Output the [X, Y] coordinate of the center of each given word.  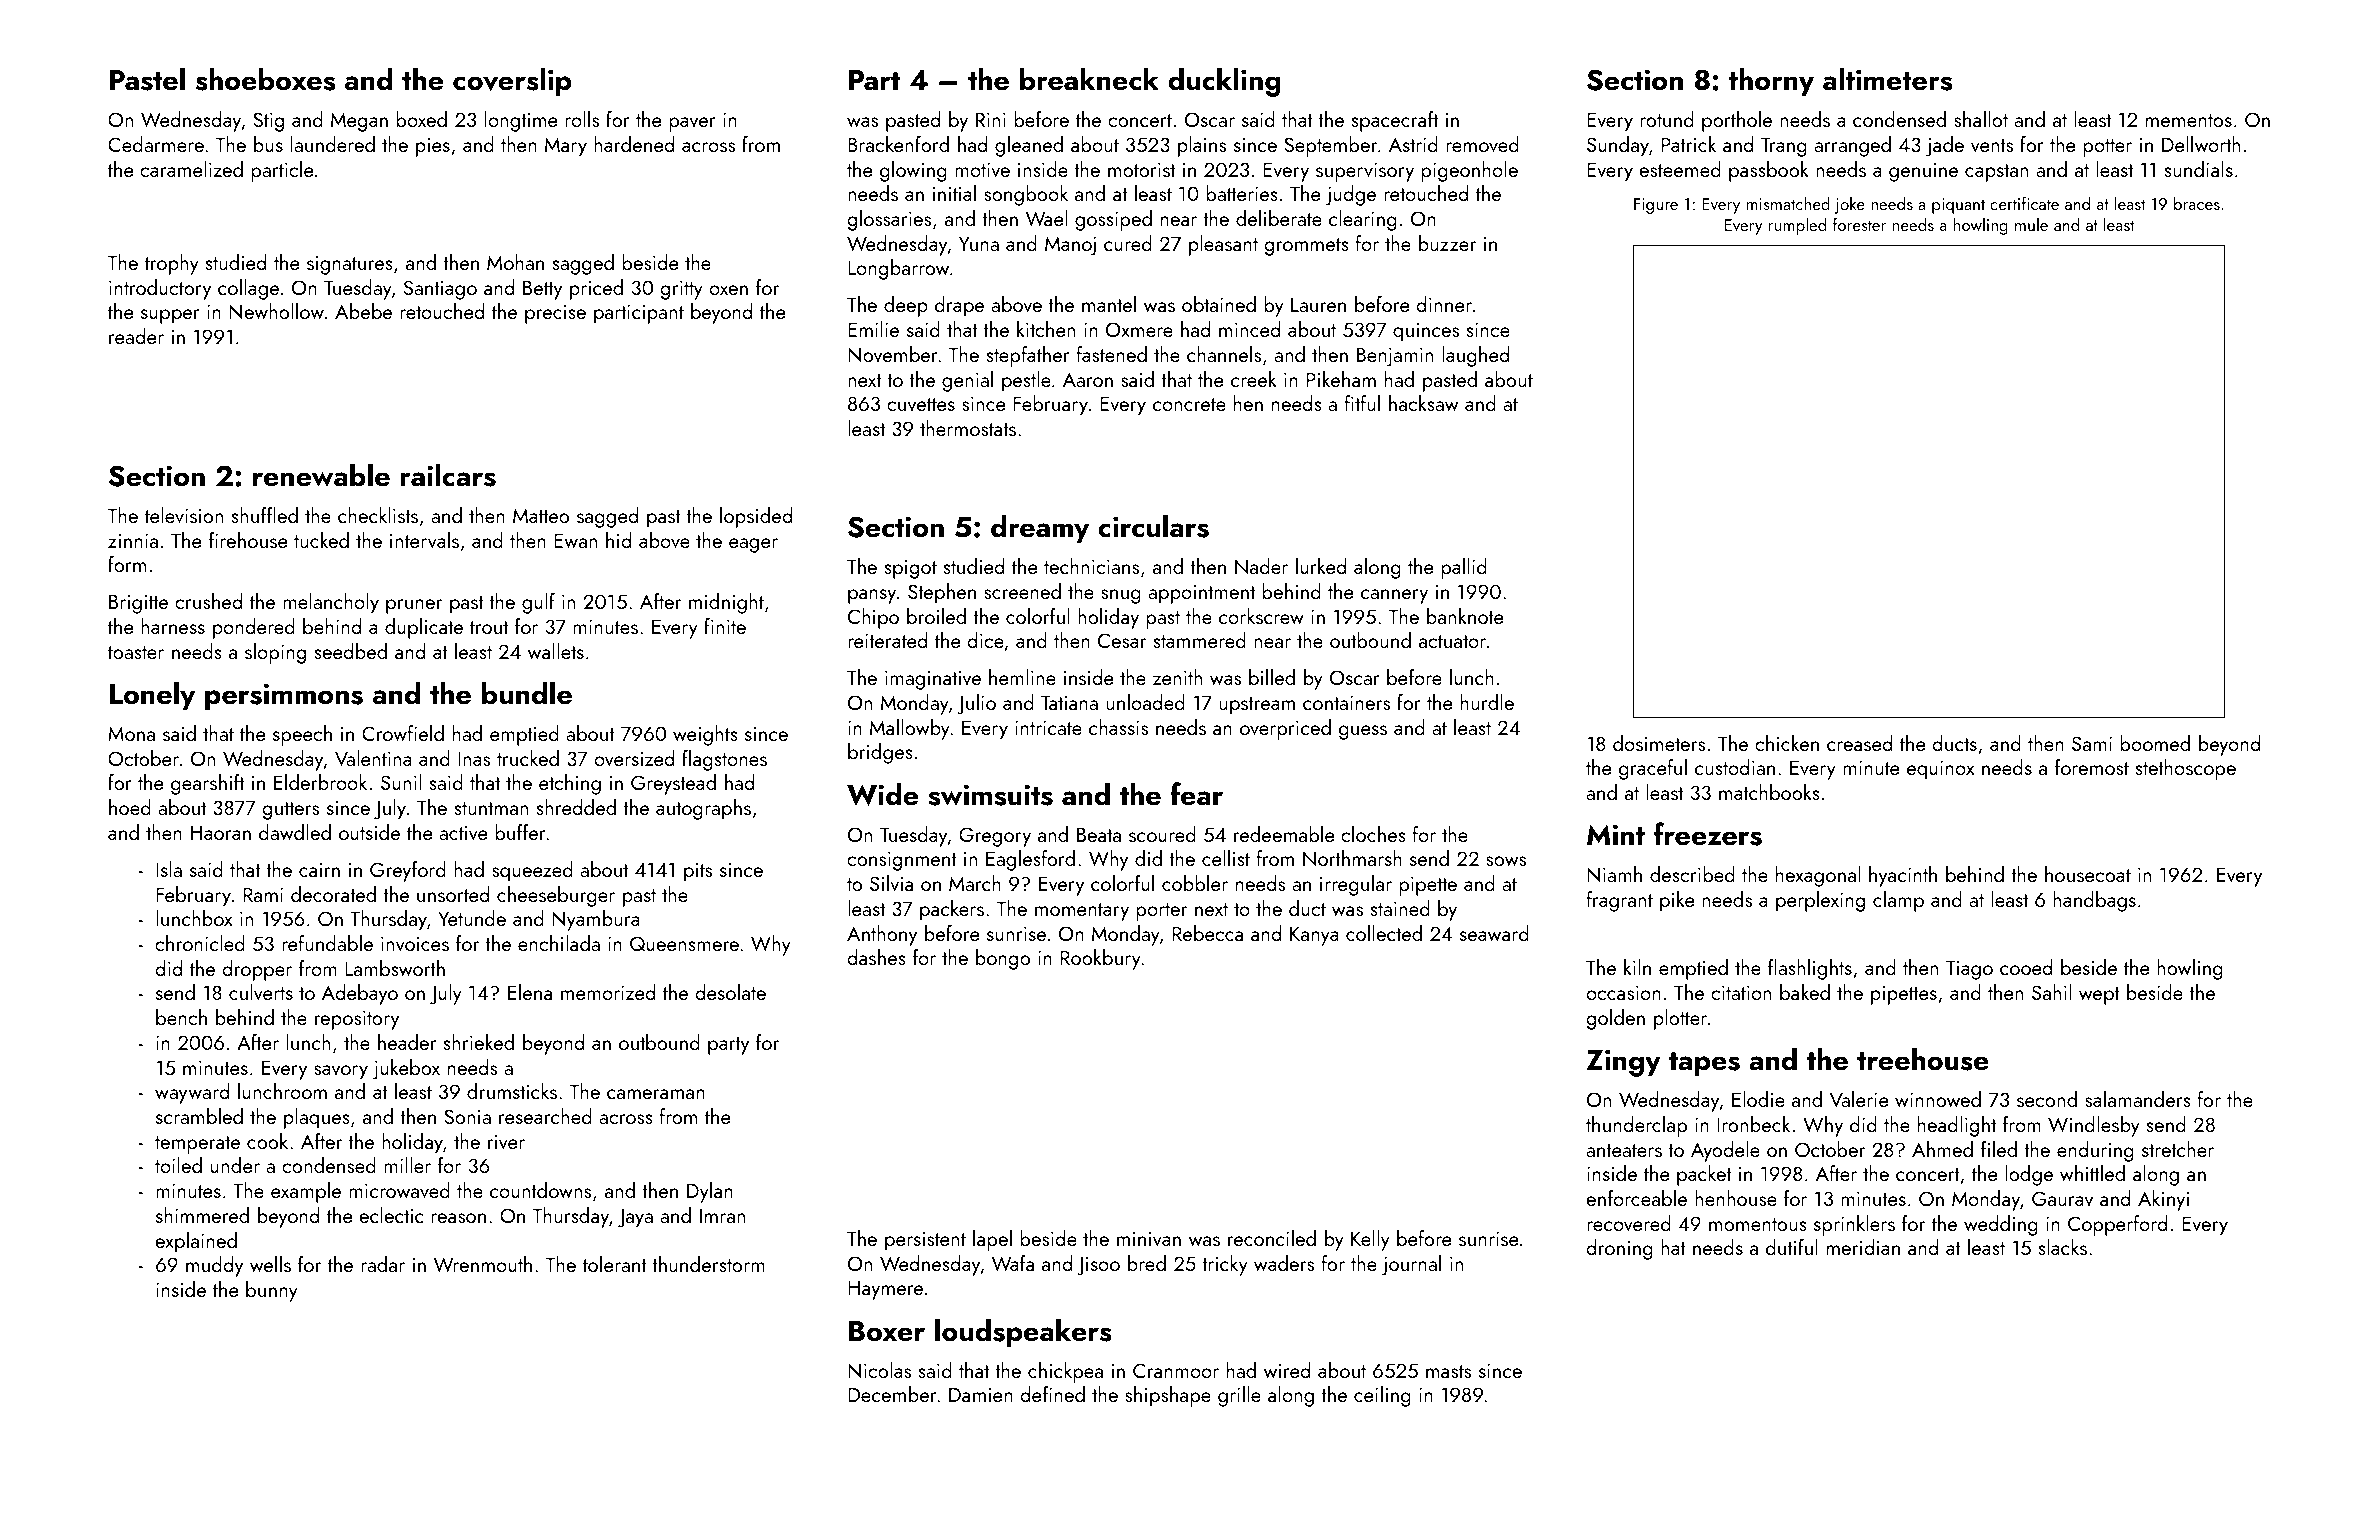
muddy [214, 1266]
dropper [257, 970]
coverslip [512, 82]
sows [1506, 861]
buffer [520, 832]
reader [136, 336]
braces [2197, 203]
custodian [1735, 767]
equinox [1940, 770]
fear [1197, 794]
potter [2107, 148]
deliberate [1279, 218]
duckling [1224, 82]
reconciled [1272, 1238]
